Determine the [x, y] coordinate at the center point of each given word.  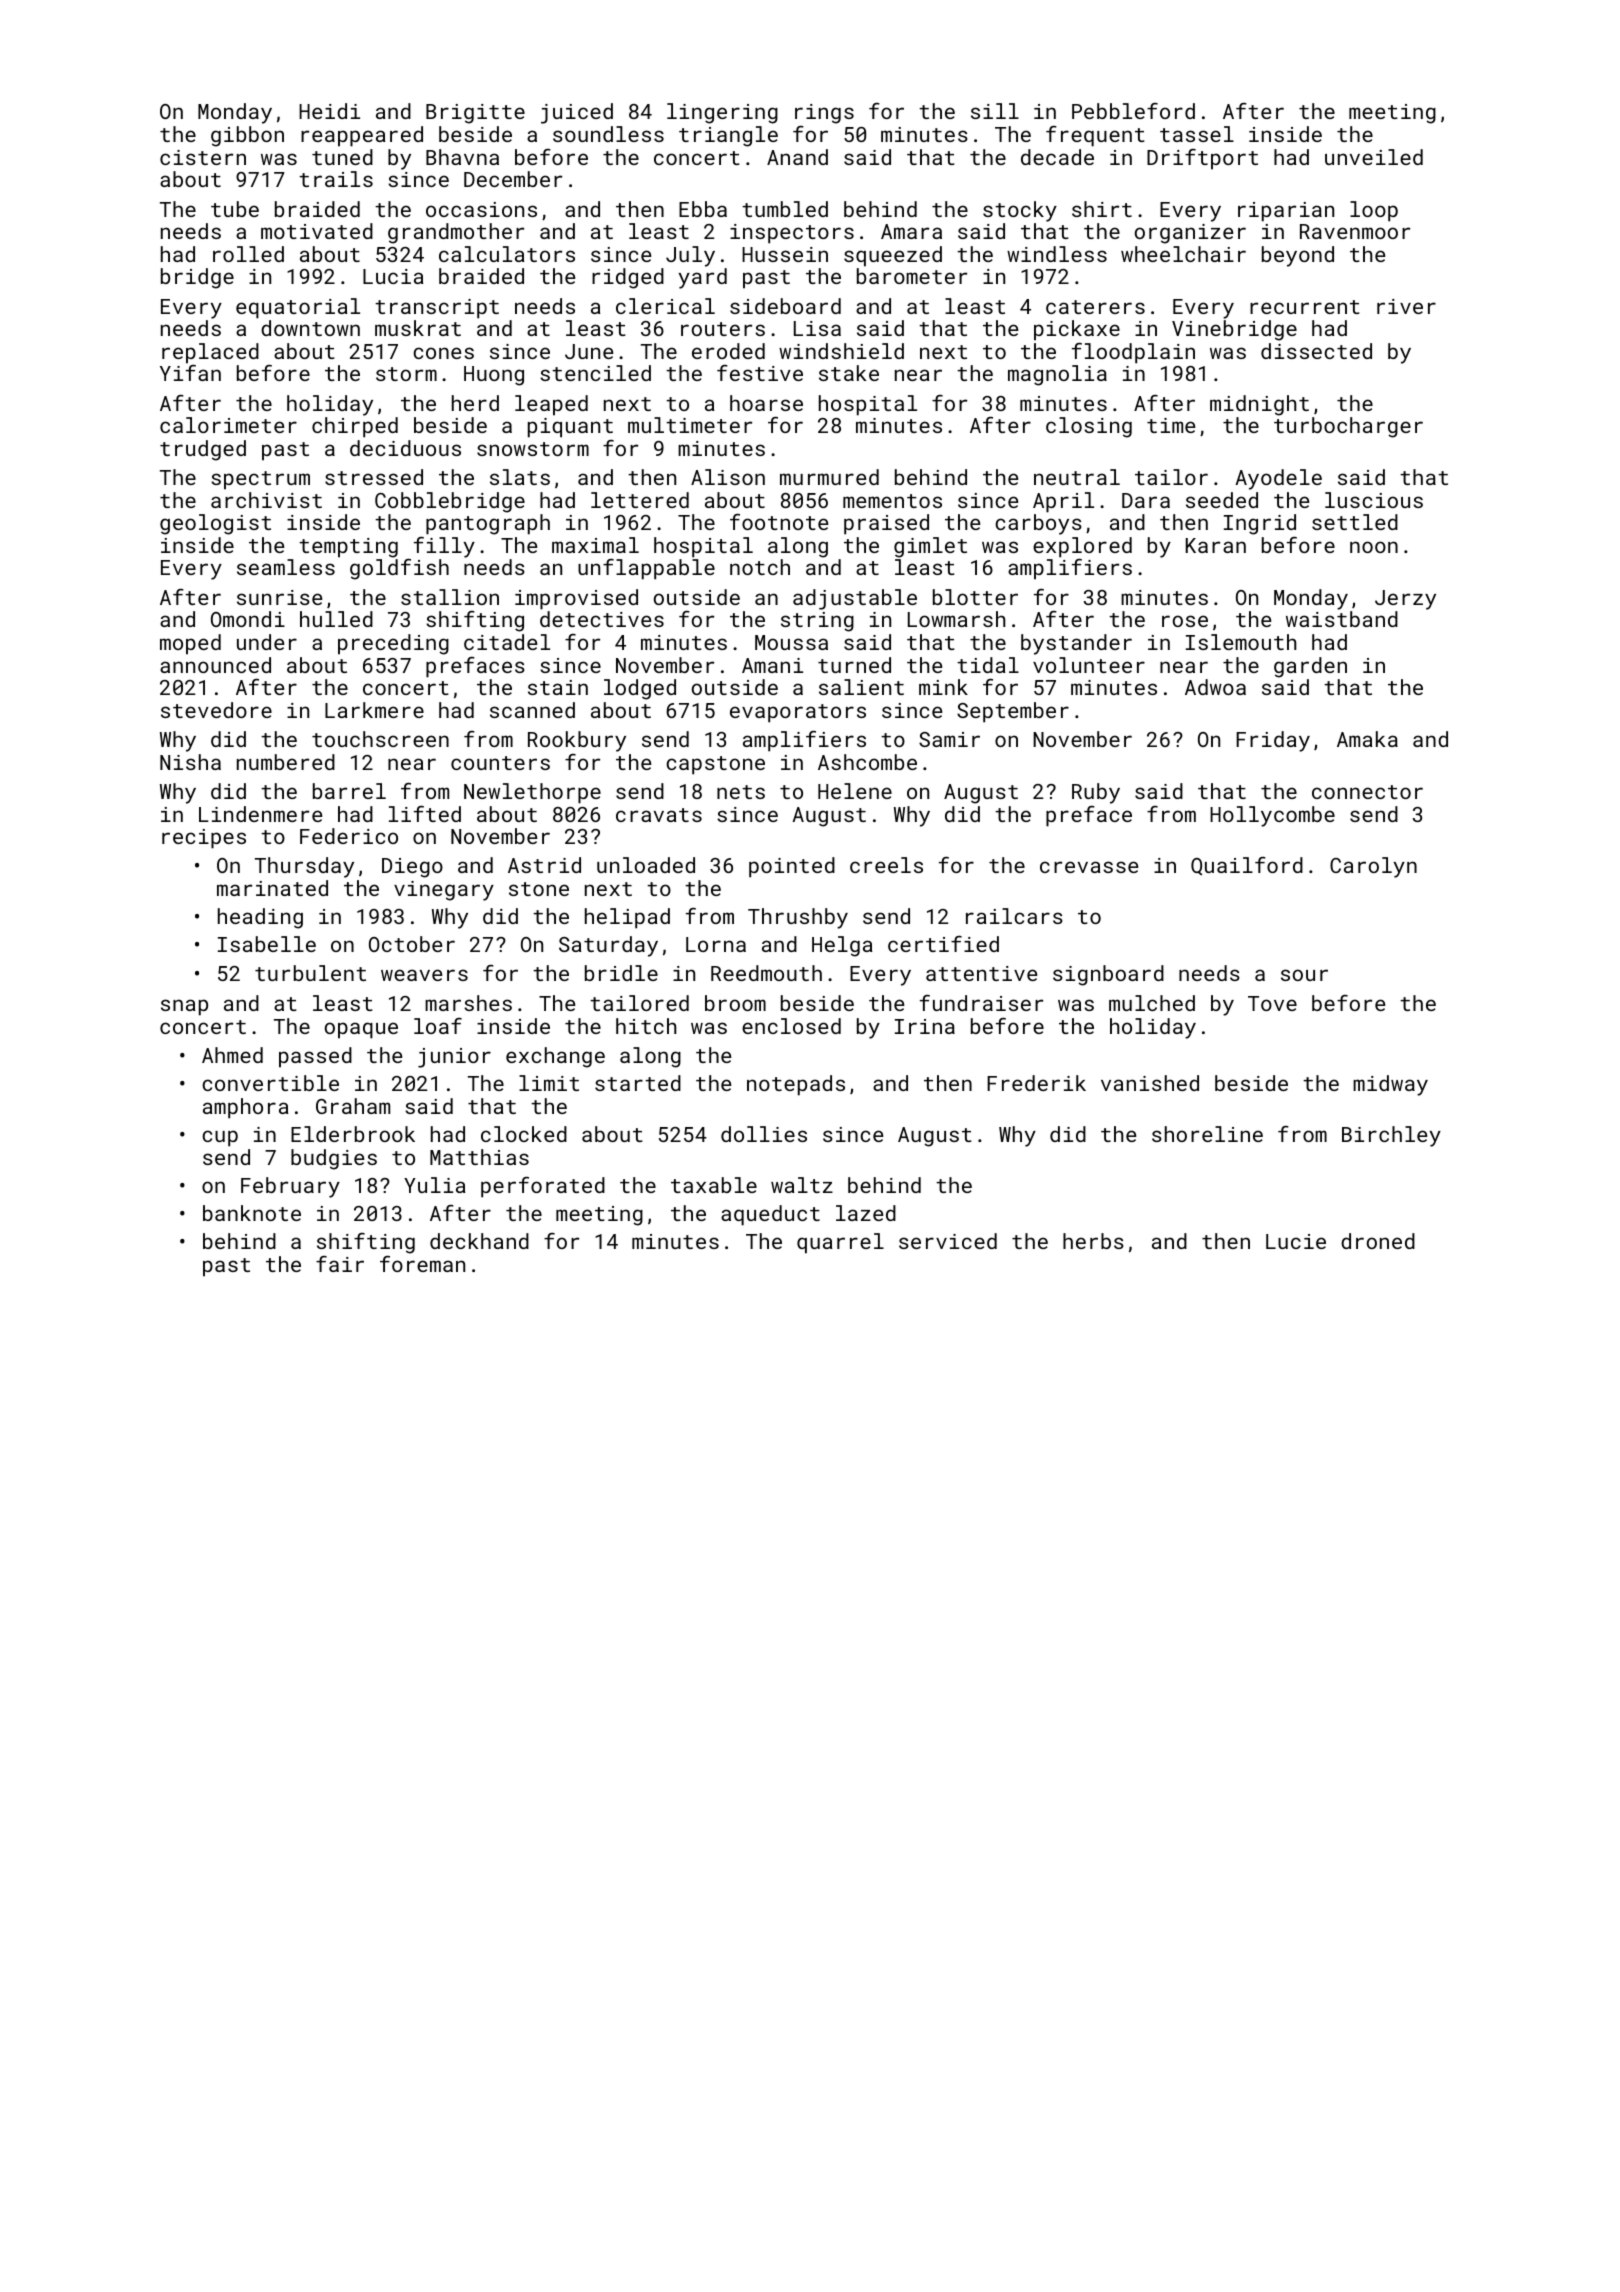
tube [235, 209]
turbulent [310, 973]
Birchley [1391, 1136]
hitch [646, 1026]
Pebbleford [1133, 111]
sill [995, 111]
